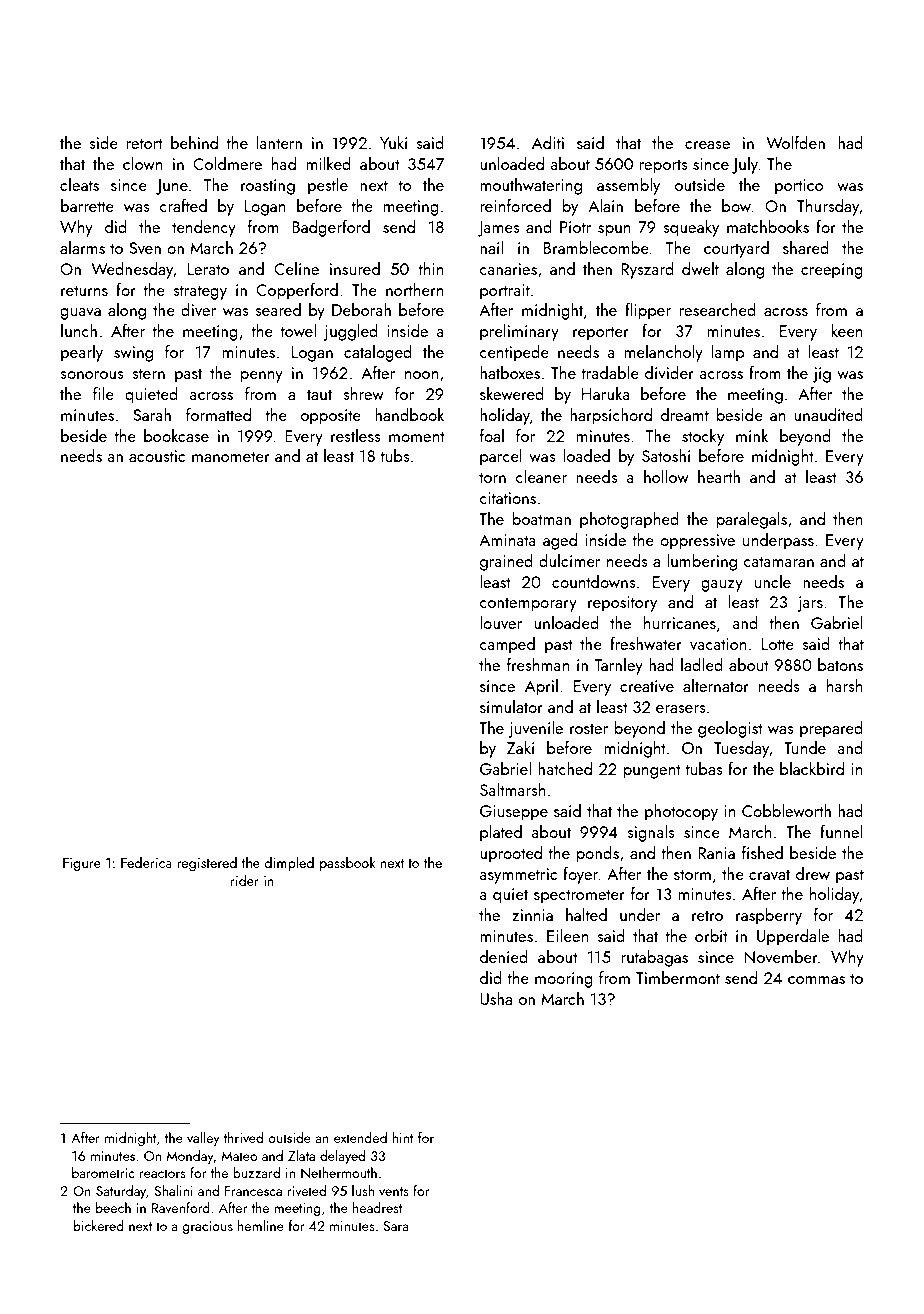  Describe the element at coordinates (268, 187) in the screenshot. I see `roasting` at that location.
